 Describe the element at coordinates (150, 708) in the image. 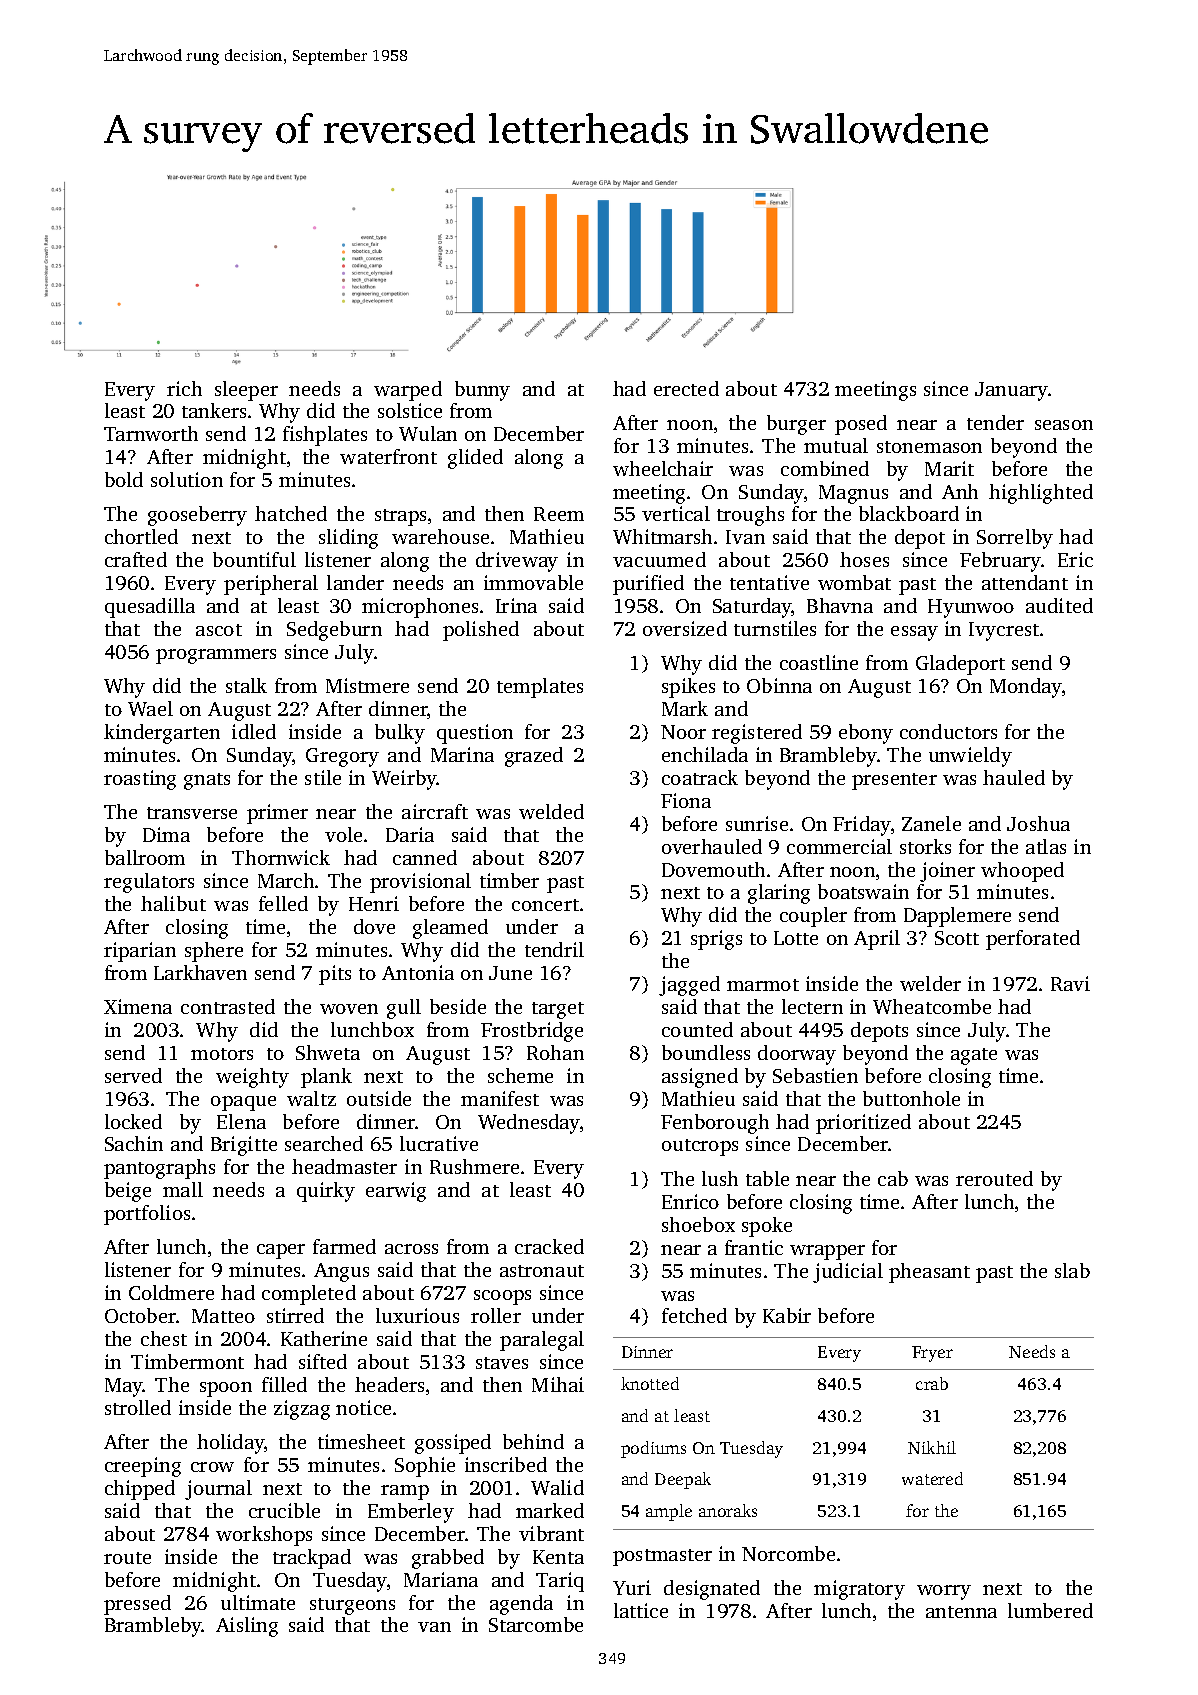

I see `Wael` at that location.
